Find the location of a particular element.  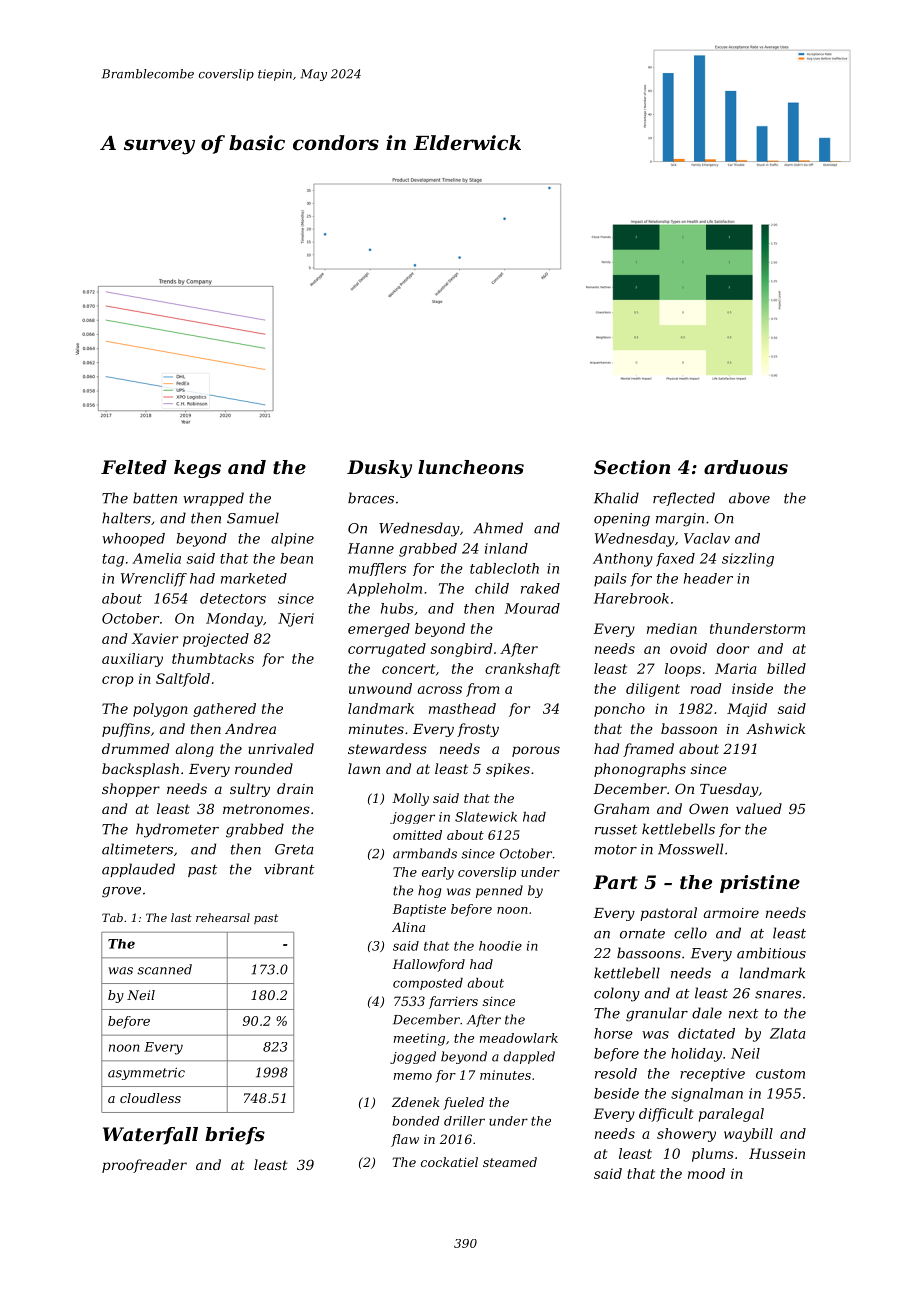

snares is located at coordinates (778, 995).
